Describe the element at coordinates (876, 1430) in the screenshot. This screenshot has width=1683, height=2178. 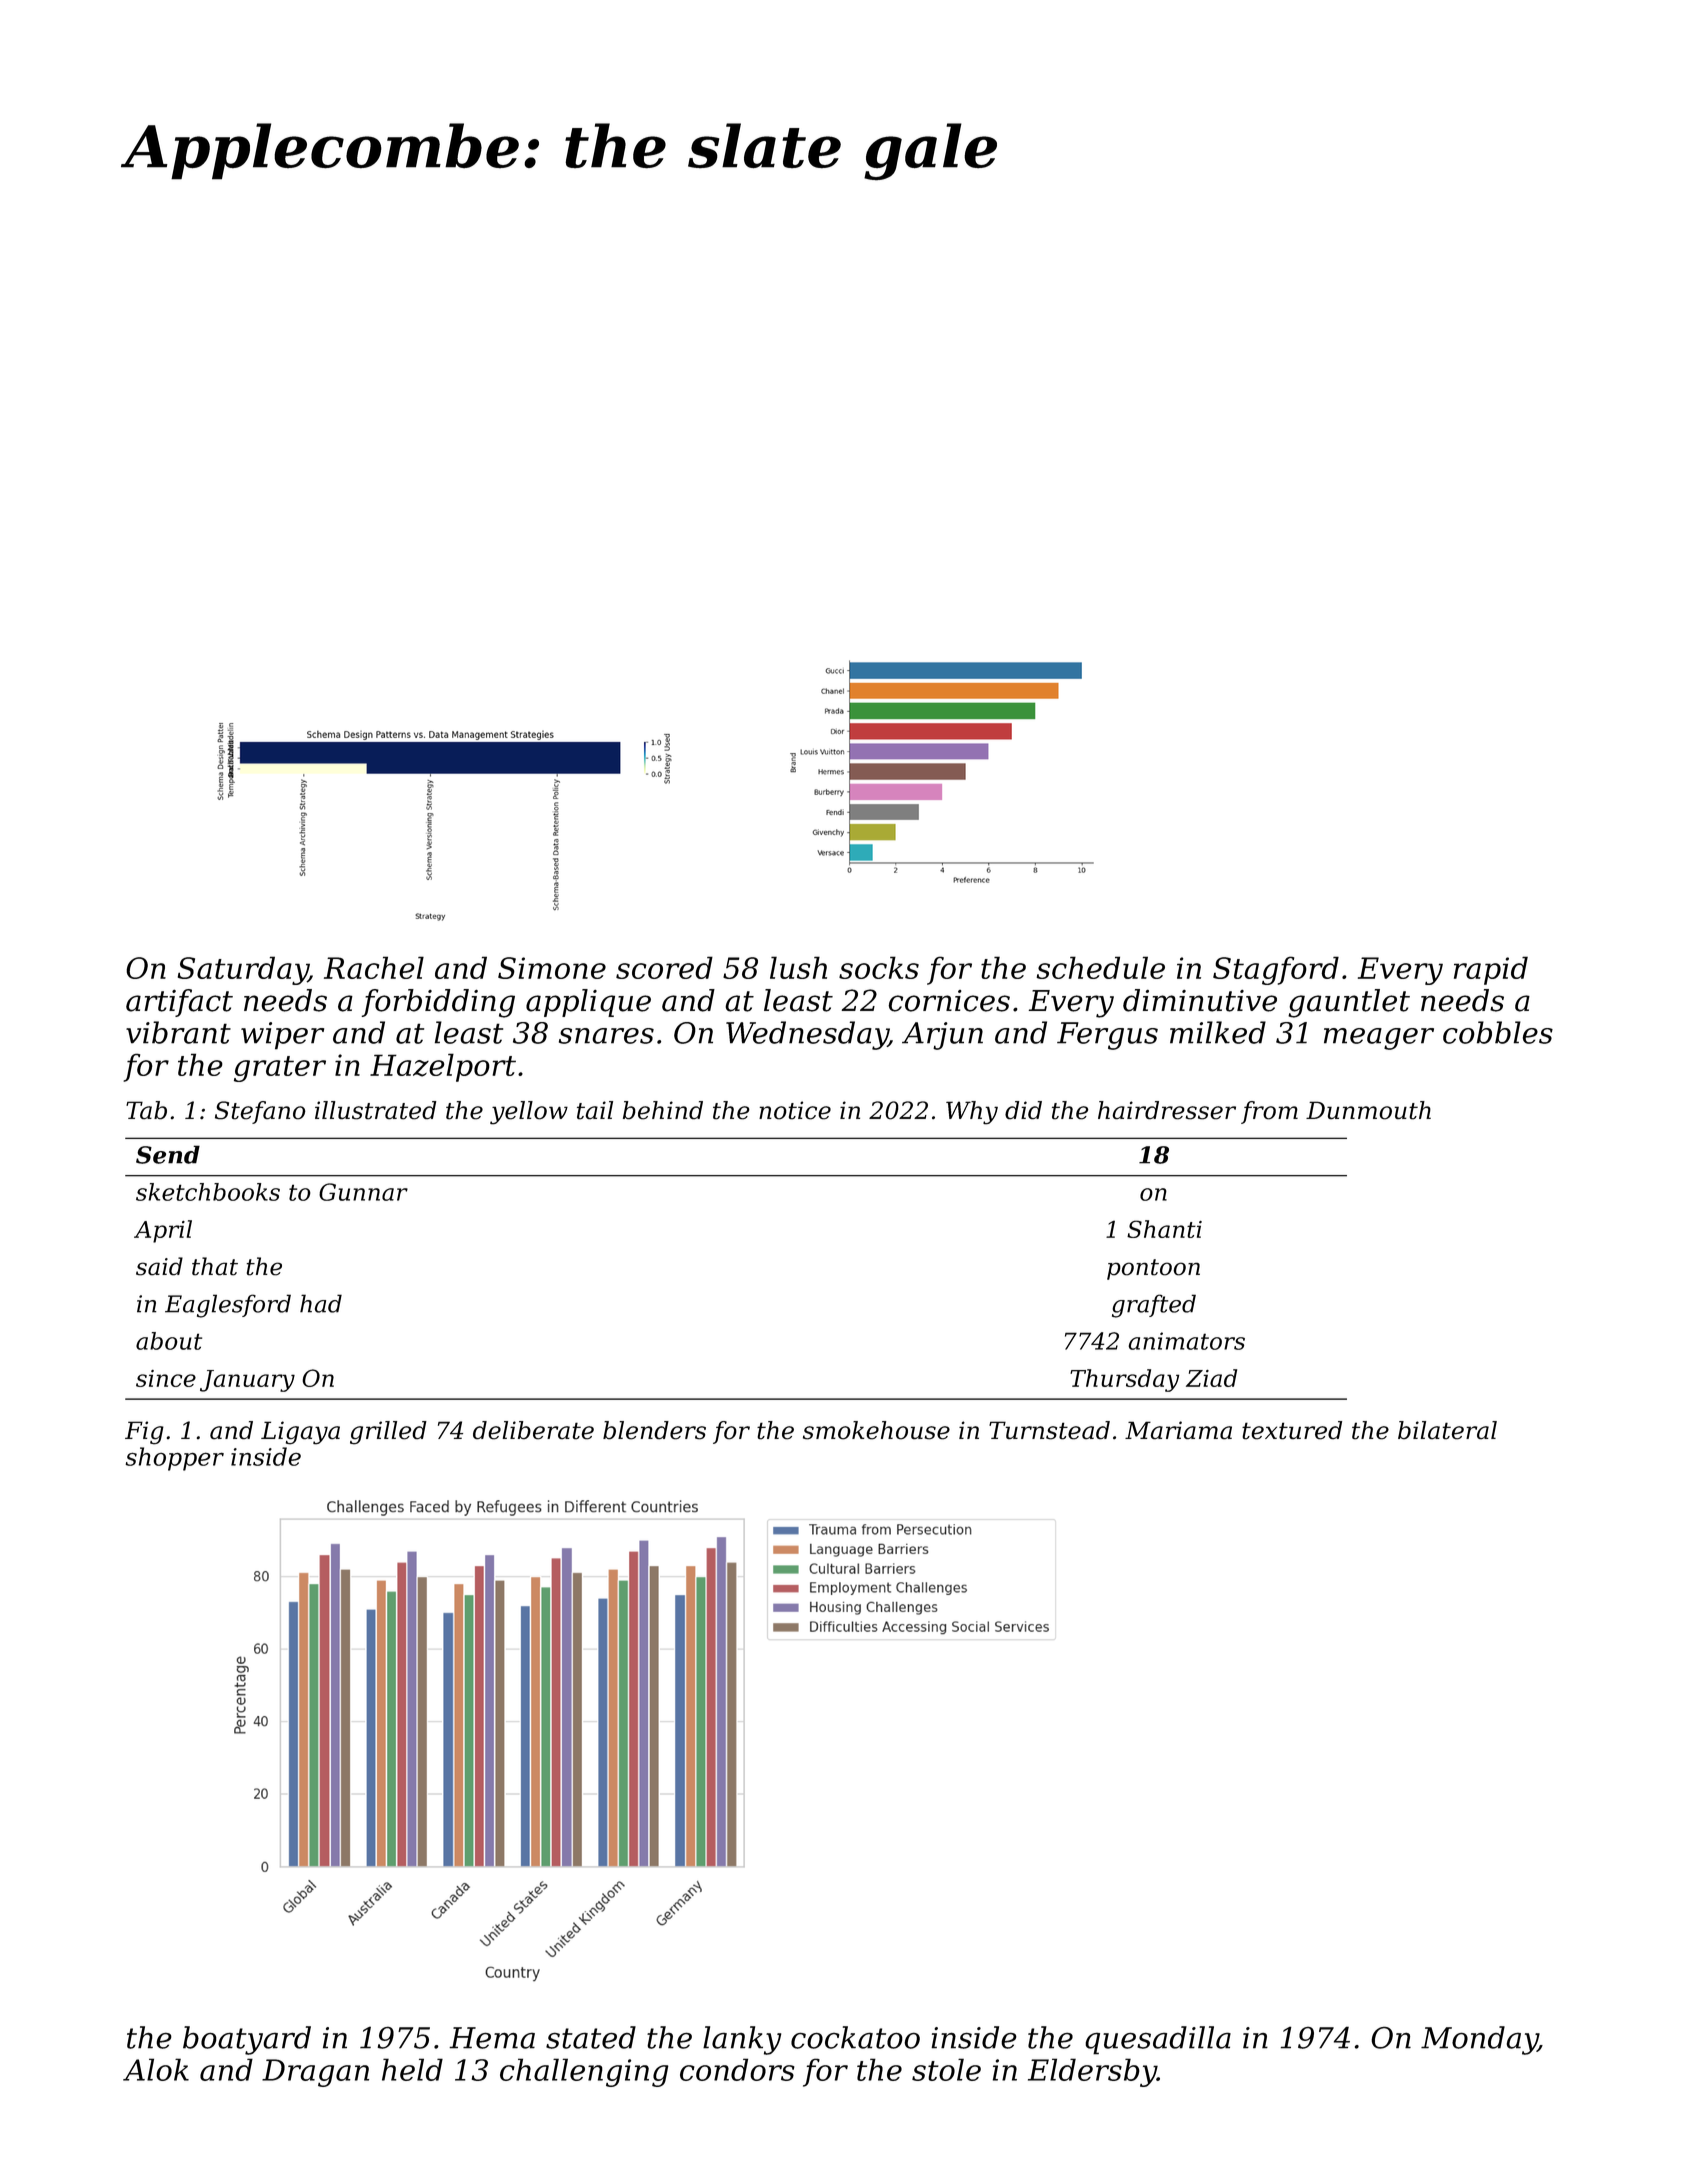
I see `smokehouse` at that location.
